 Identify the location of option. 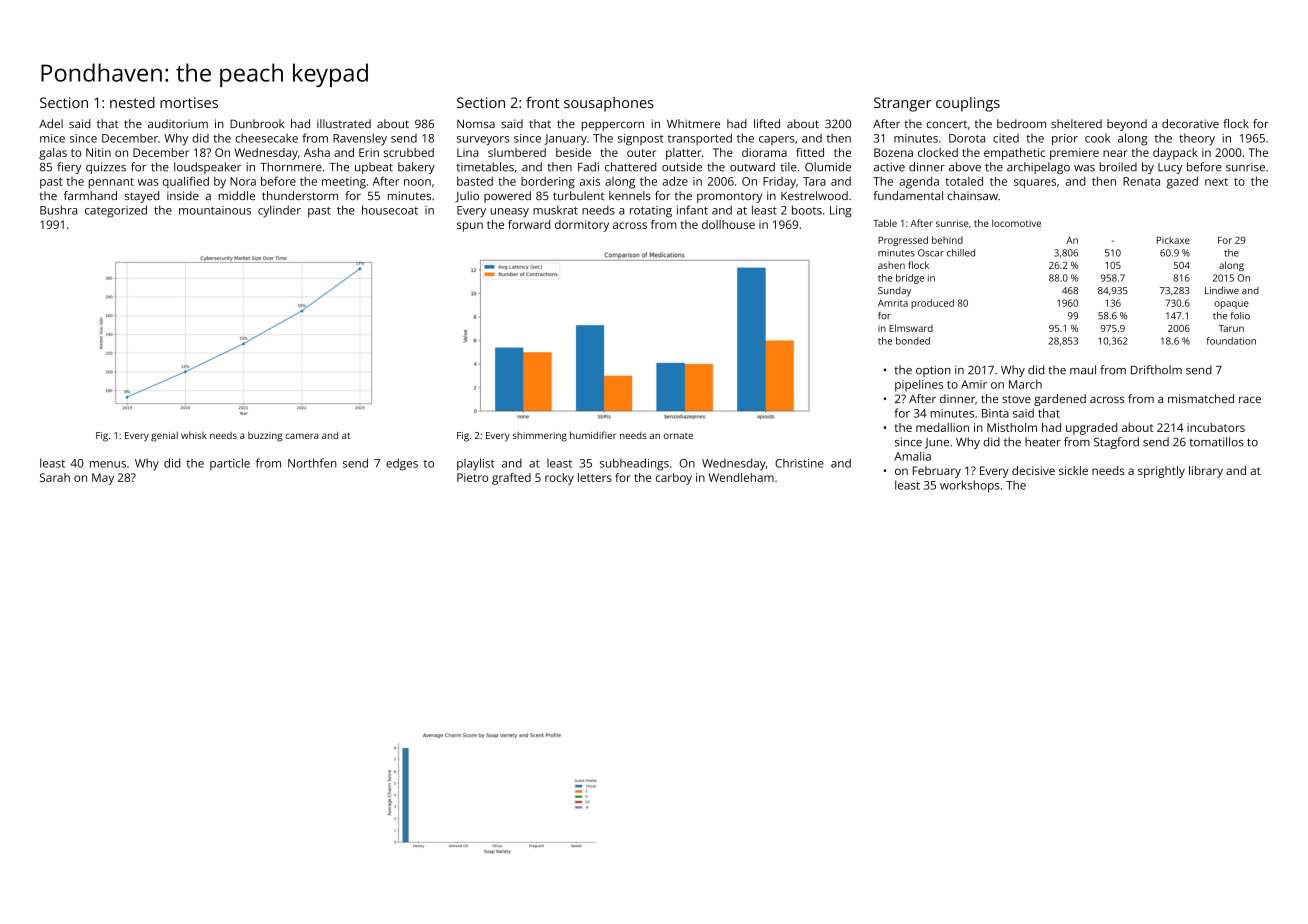
(933, 371).
